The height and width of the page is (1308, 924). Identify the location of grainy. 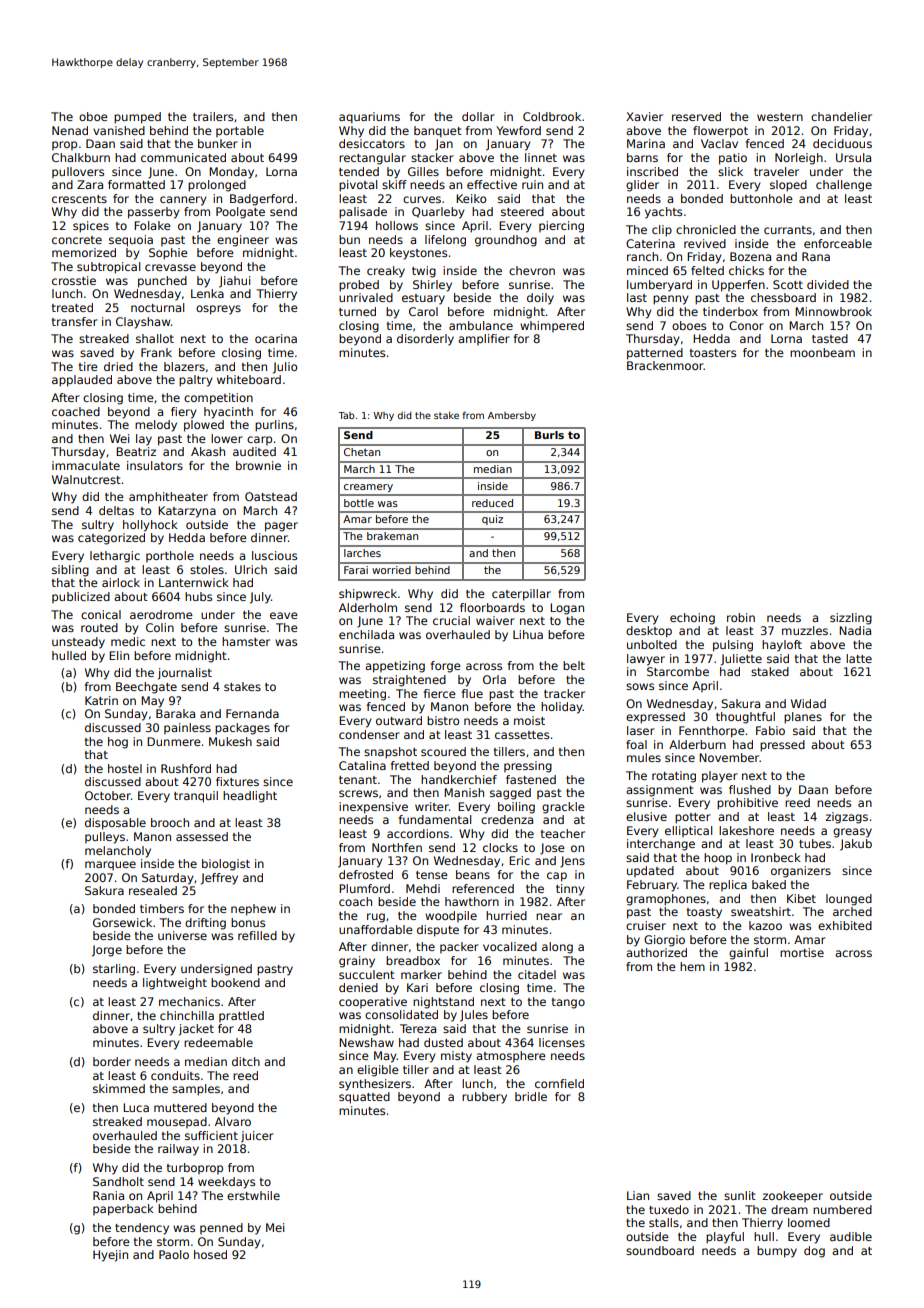
(357, 962).
